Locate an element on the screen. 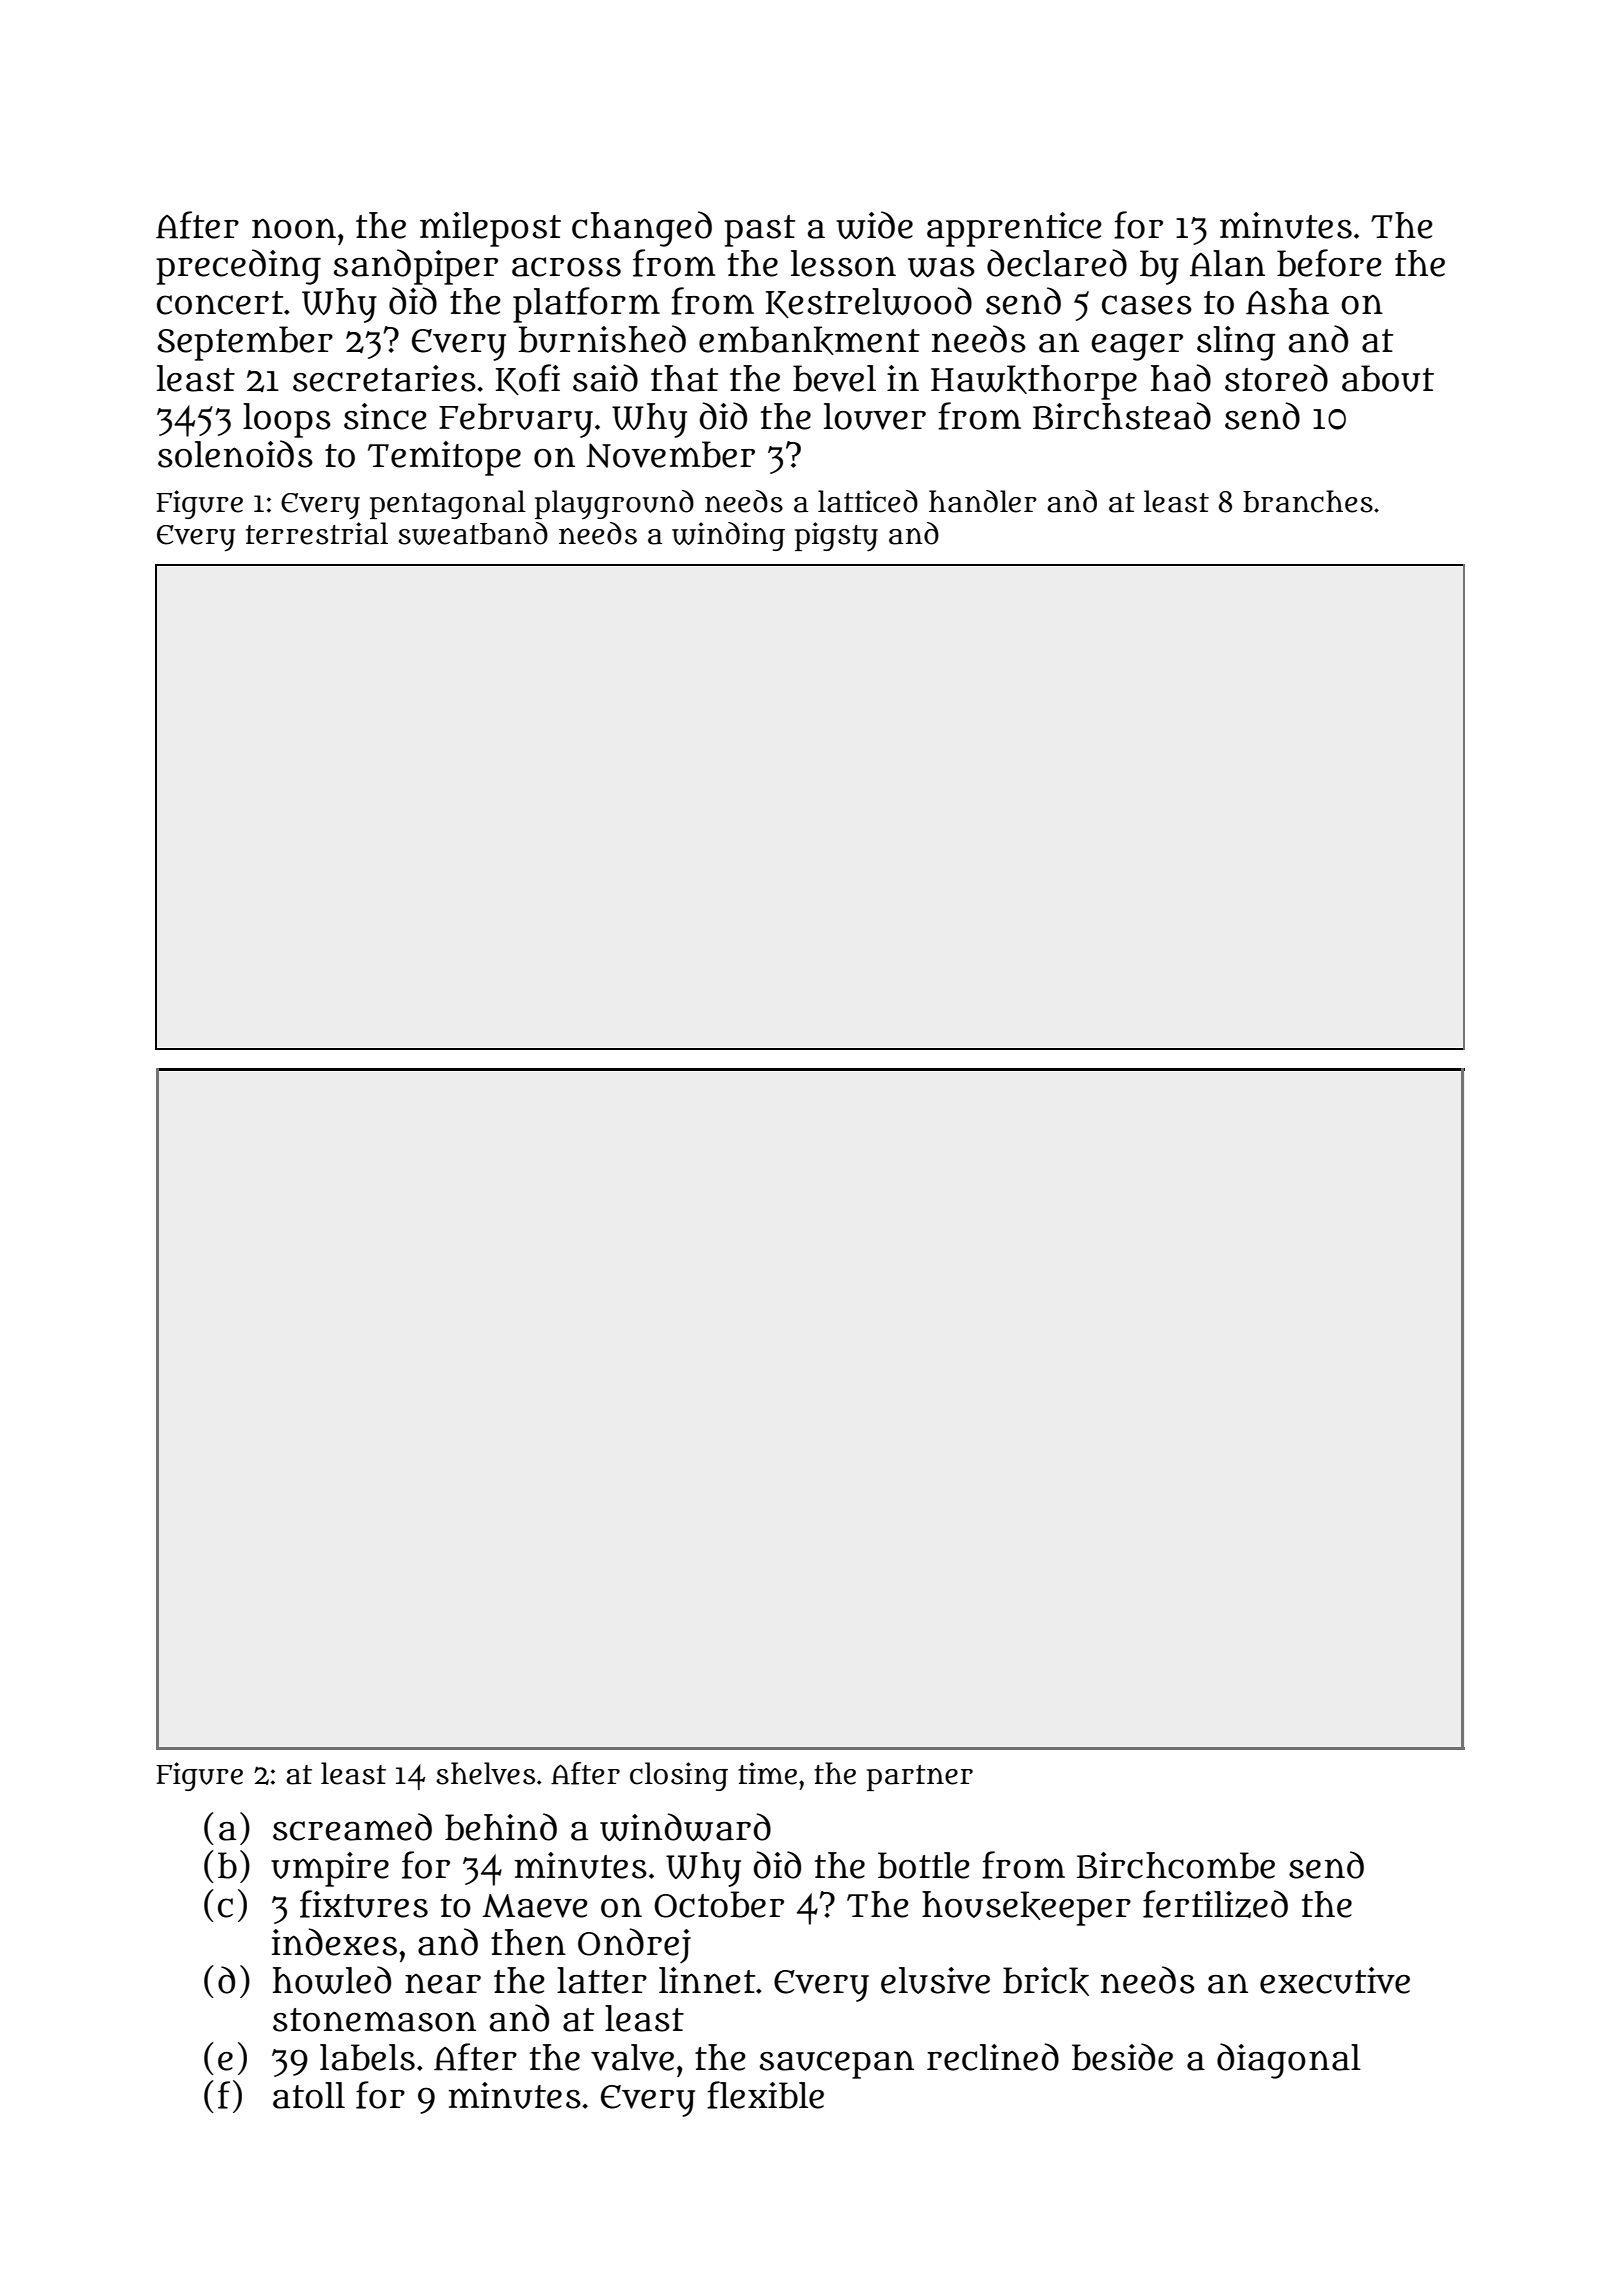 The height and width of the screenshot is (2292, 1620). terrestrial is located at coordinates (317, 533).
